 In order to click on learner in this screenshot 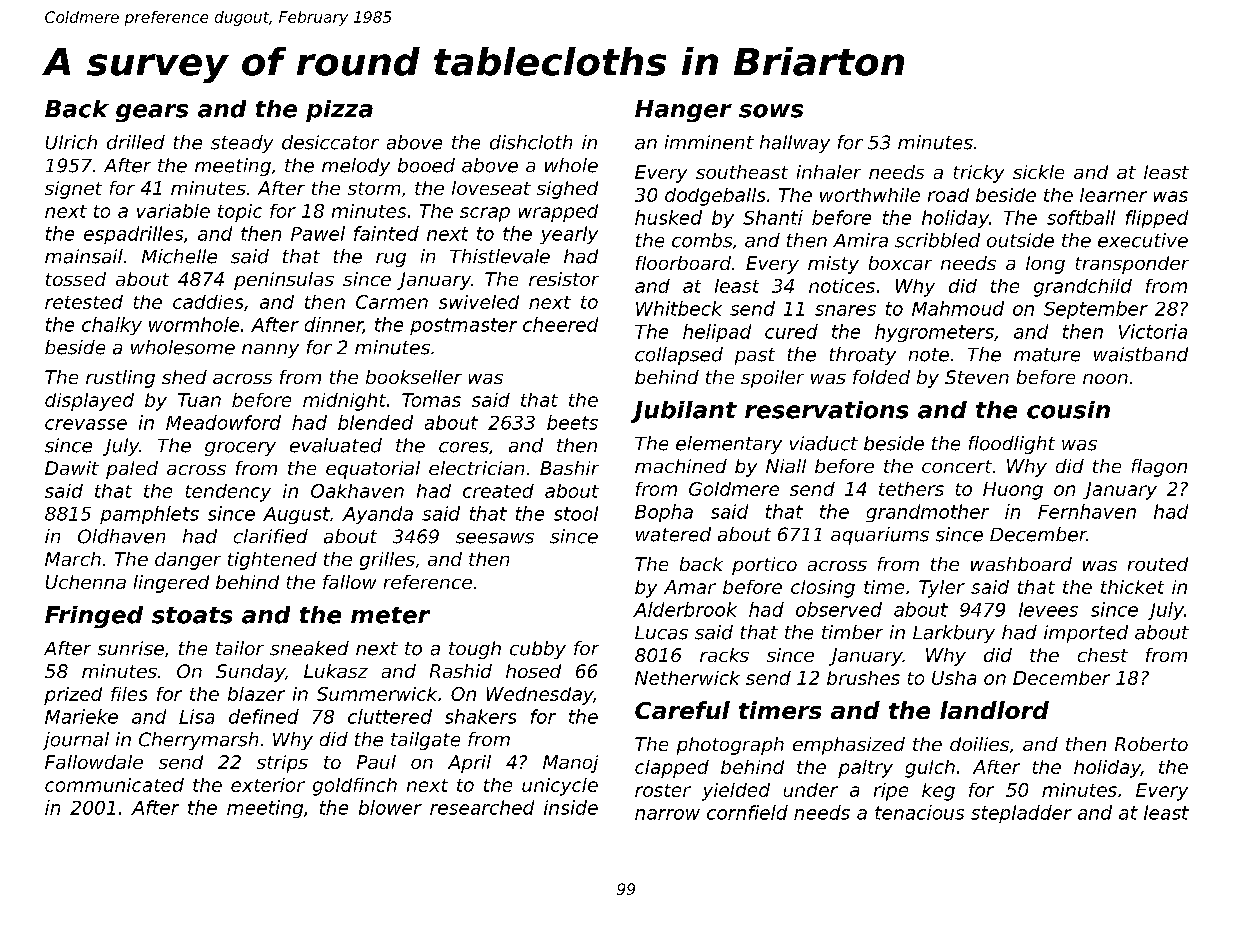, I will do `click(1113, 195)`.
